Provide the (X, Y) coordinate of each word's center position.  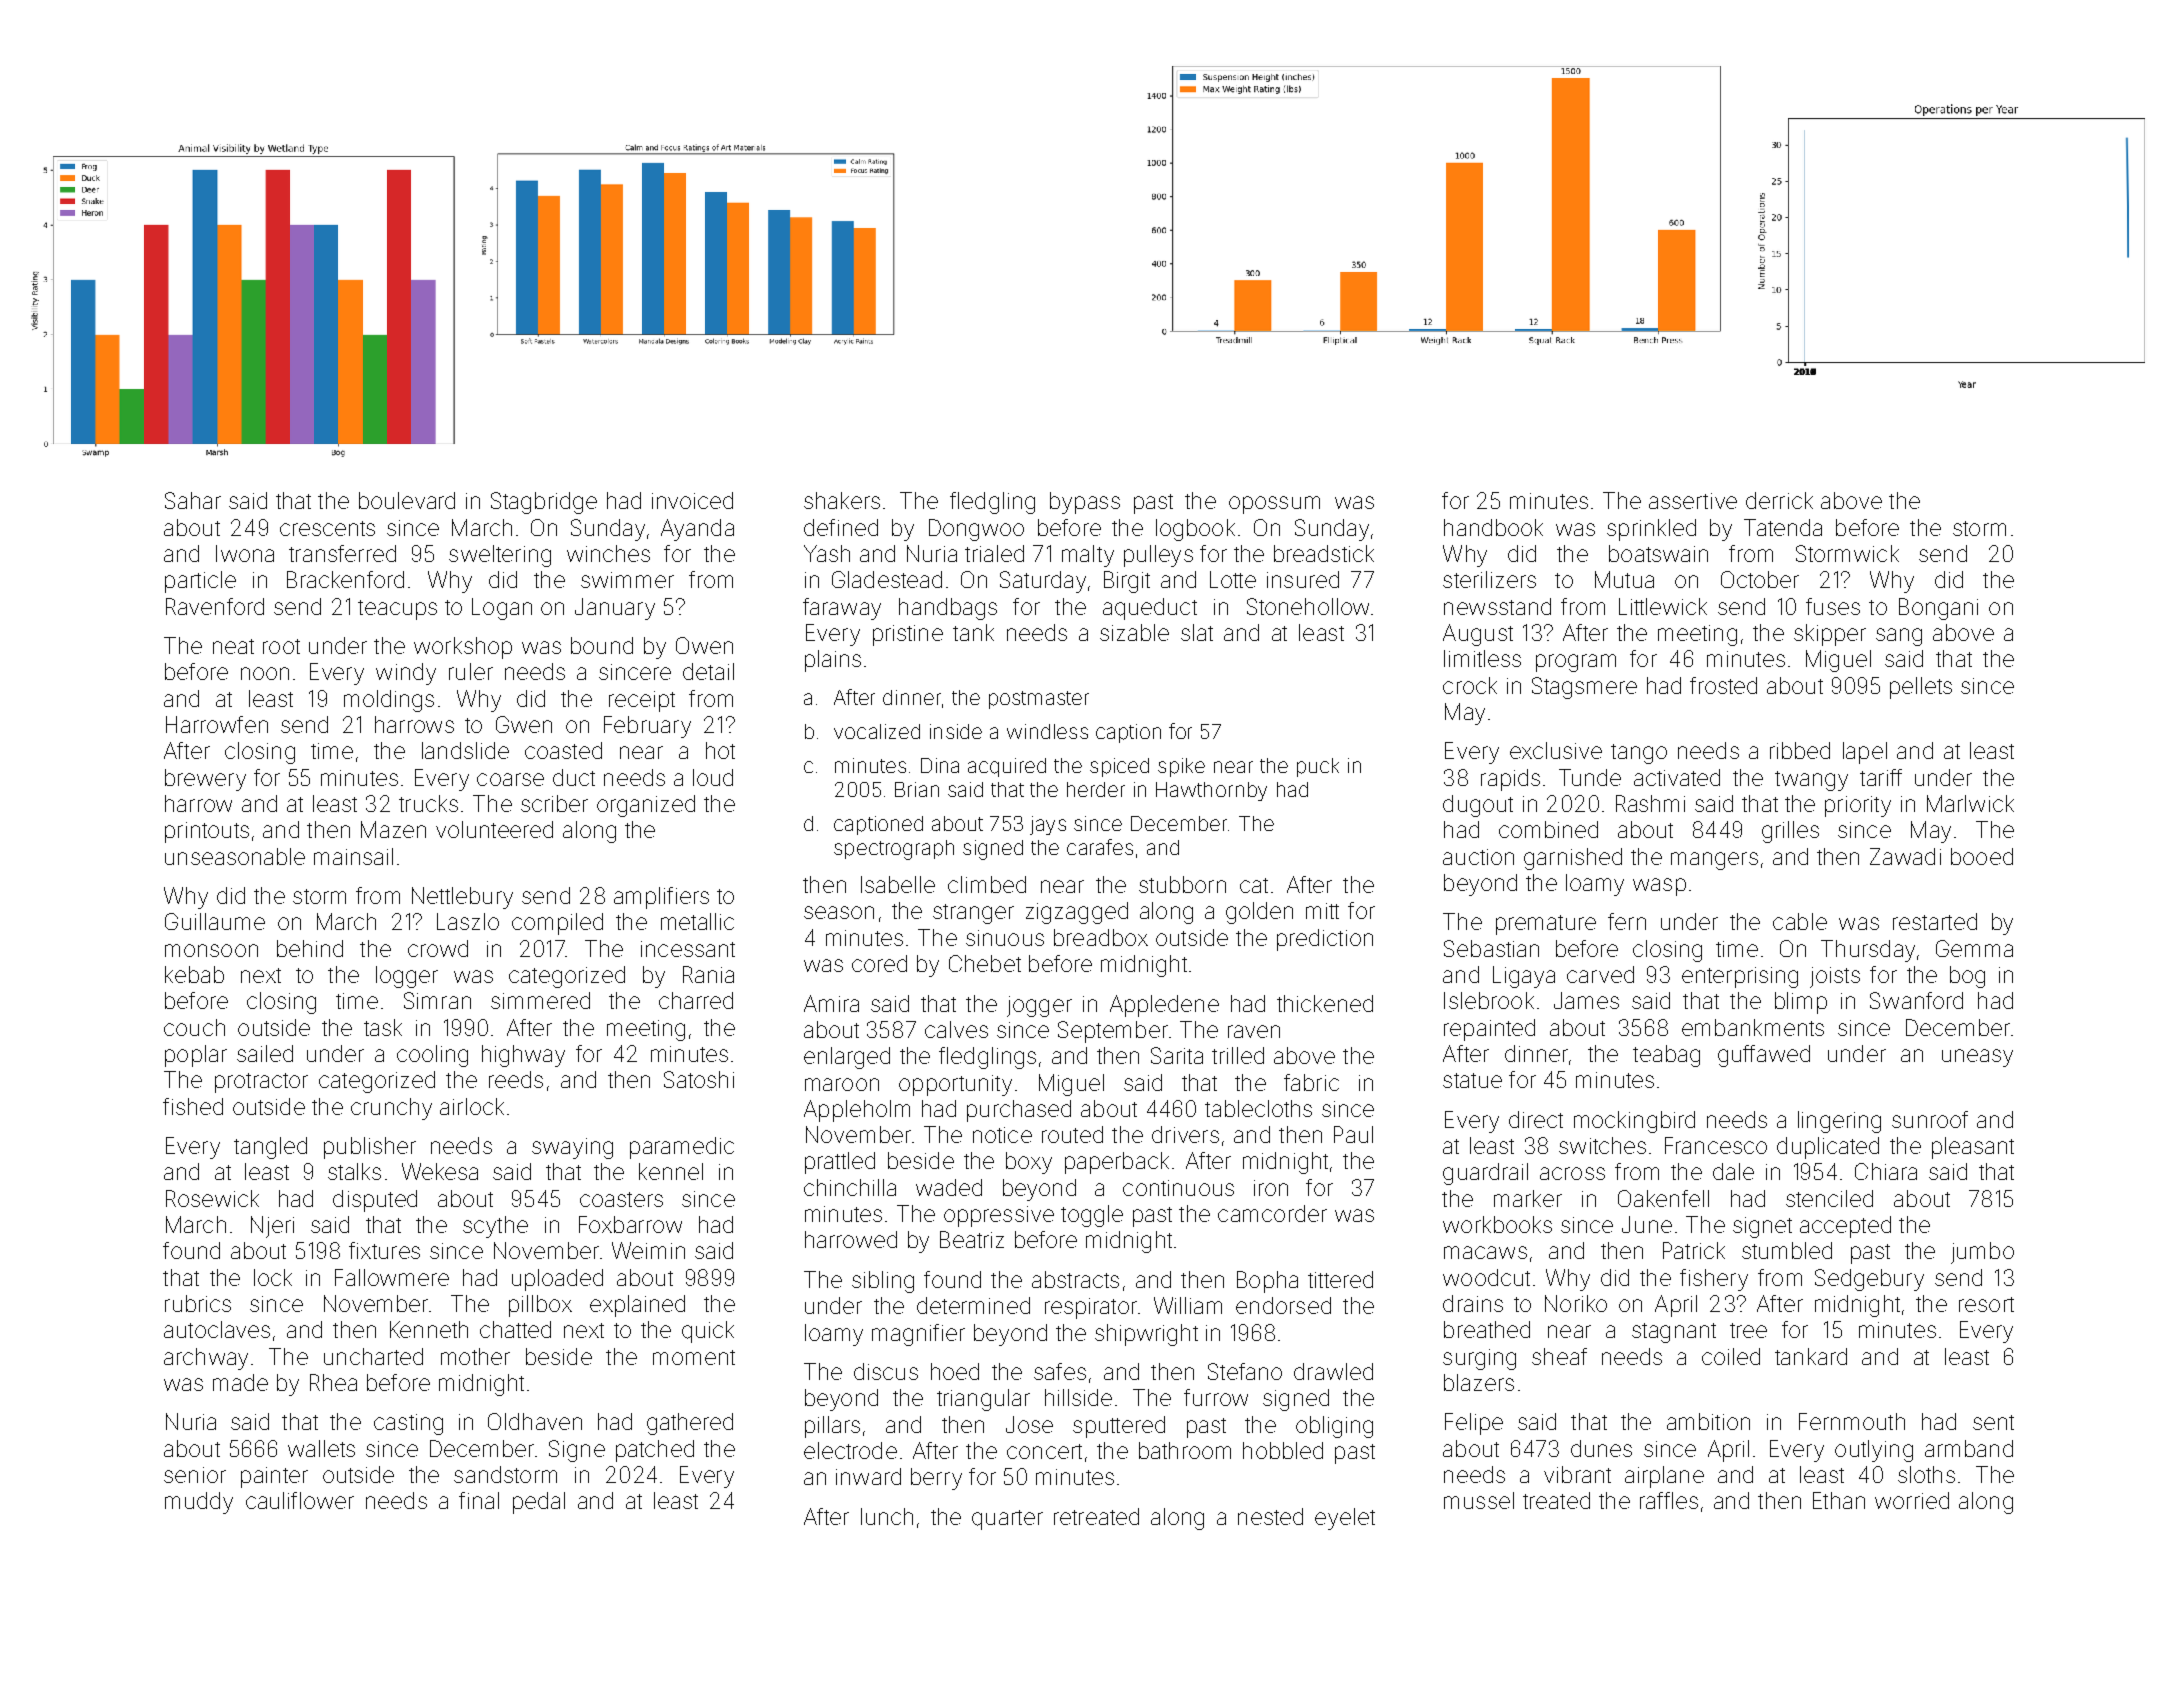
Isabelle (898, 884)
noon (265, 673)
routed (1072, 1134)
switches (1602, 1145)
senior (195, 1475)
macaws (1485, 1252)
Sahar (193, 500)
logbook (1195, 530)
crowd (438, 948)
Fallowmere (392, 1277)
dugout (1478, 806)
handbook (1493, 527)
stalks (354, 1171)
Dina (940, 765)
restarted (1935, 921)
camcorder (1272, 1213)
